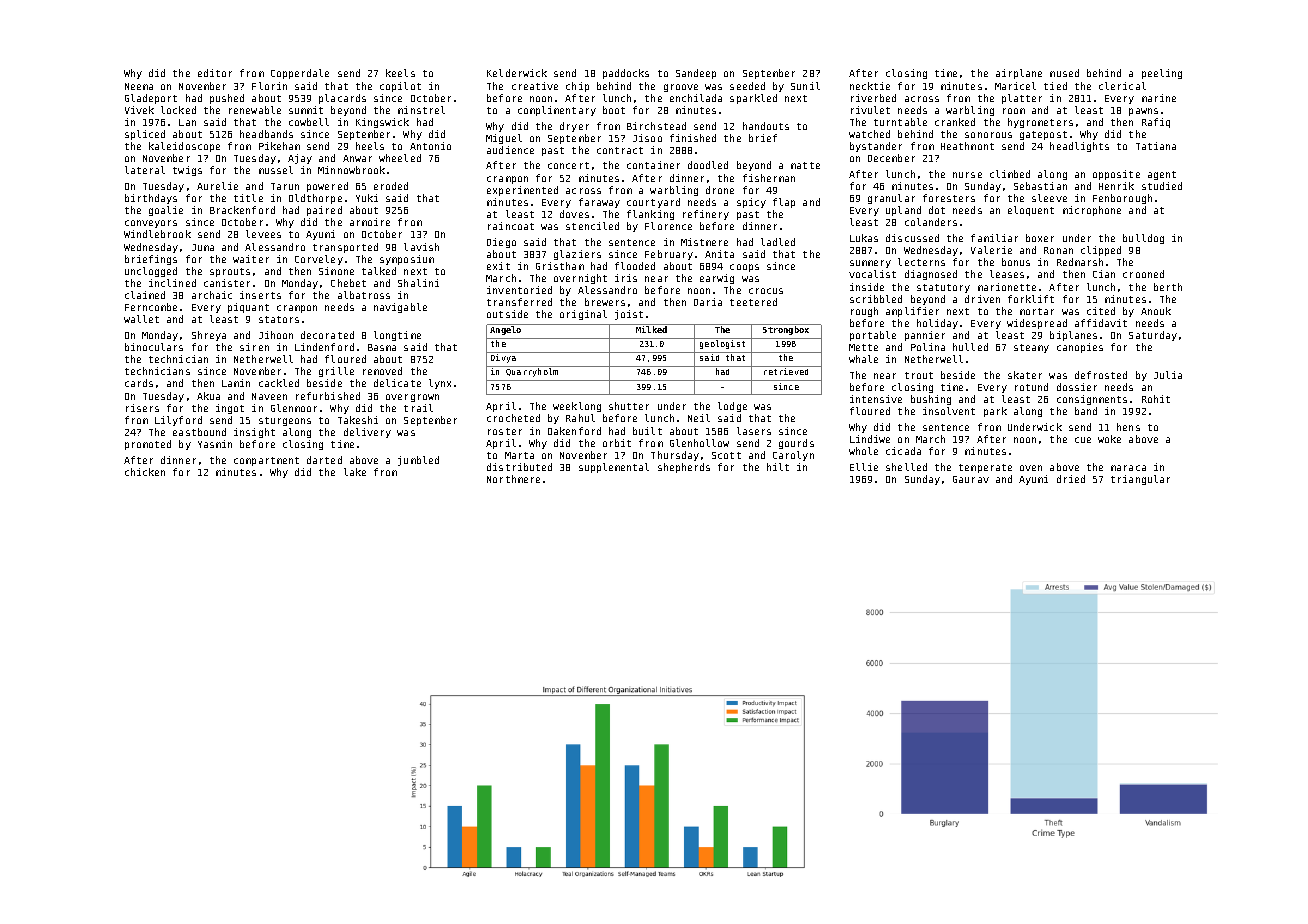 This screenshot has height=924, width=1308. I want to click on Shalini, so click(418, 283).
